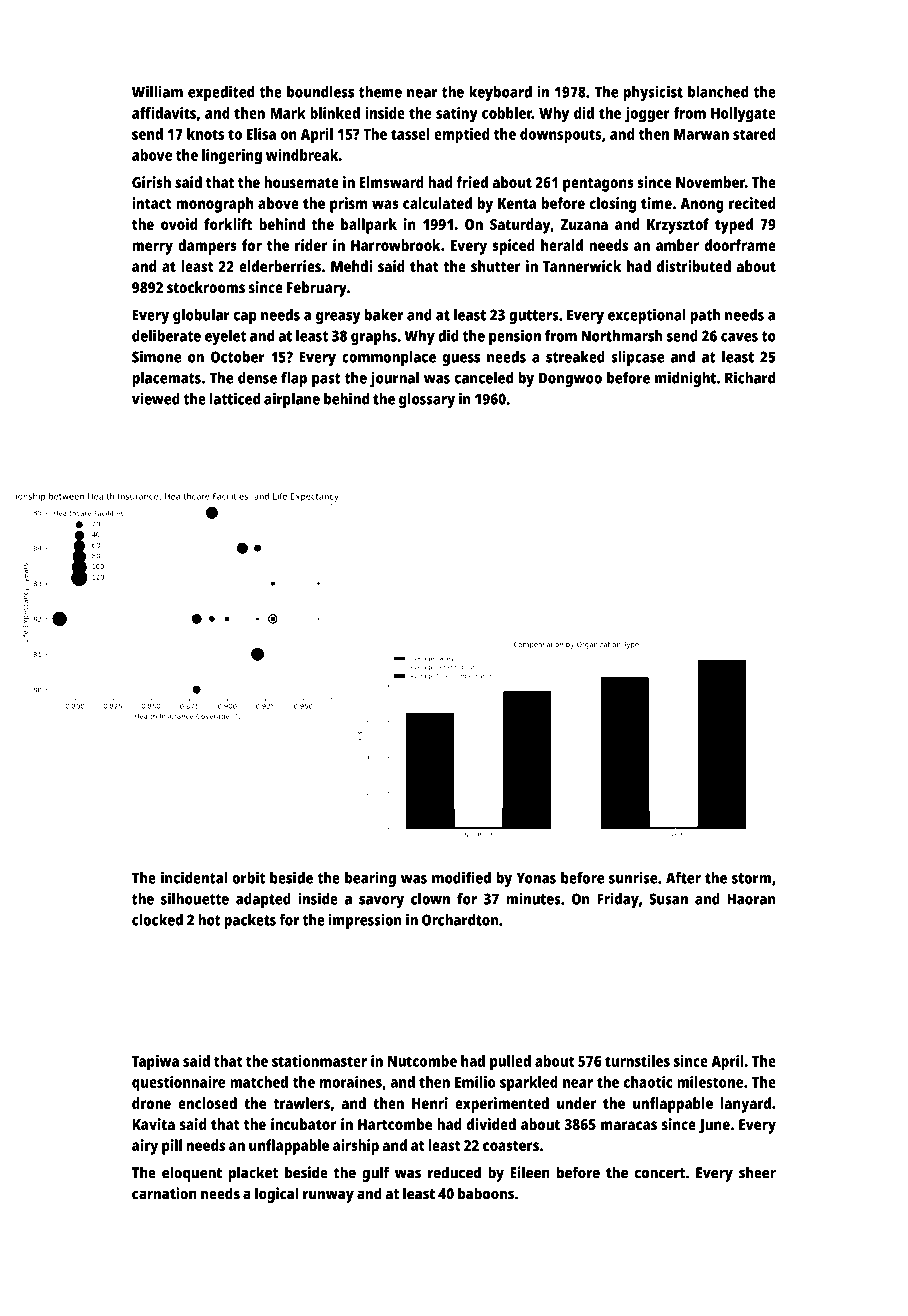  Describe the element at coordinates (502, 1105) in the screenshot. I see `experimented` at that location.
